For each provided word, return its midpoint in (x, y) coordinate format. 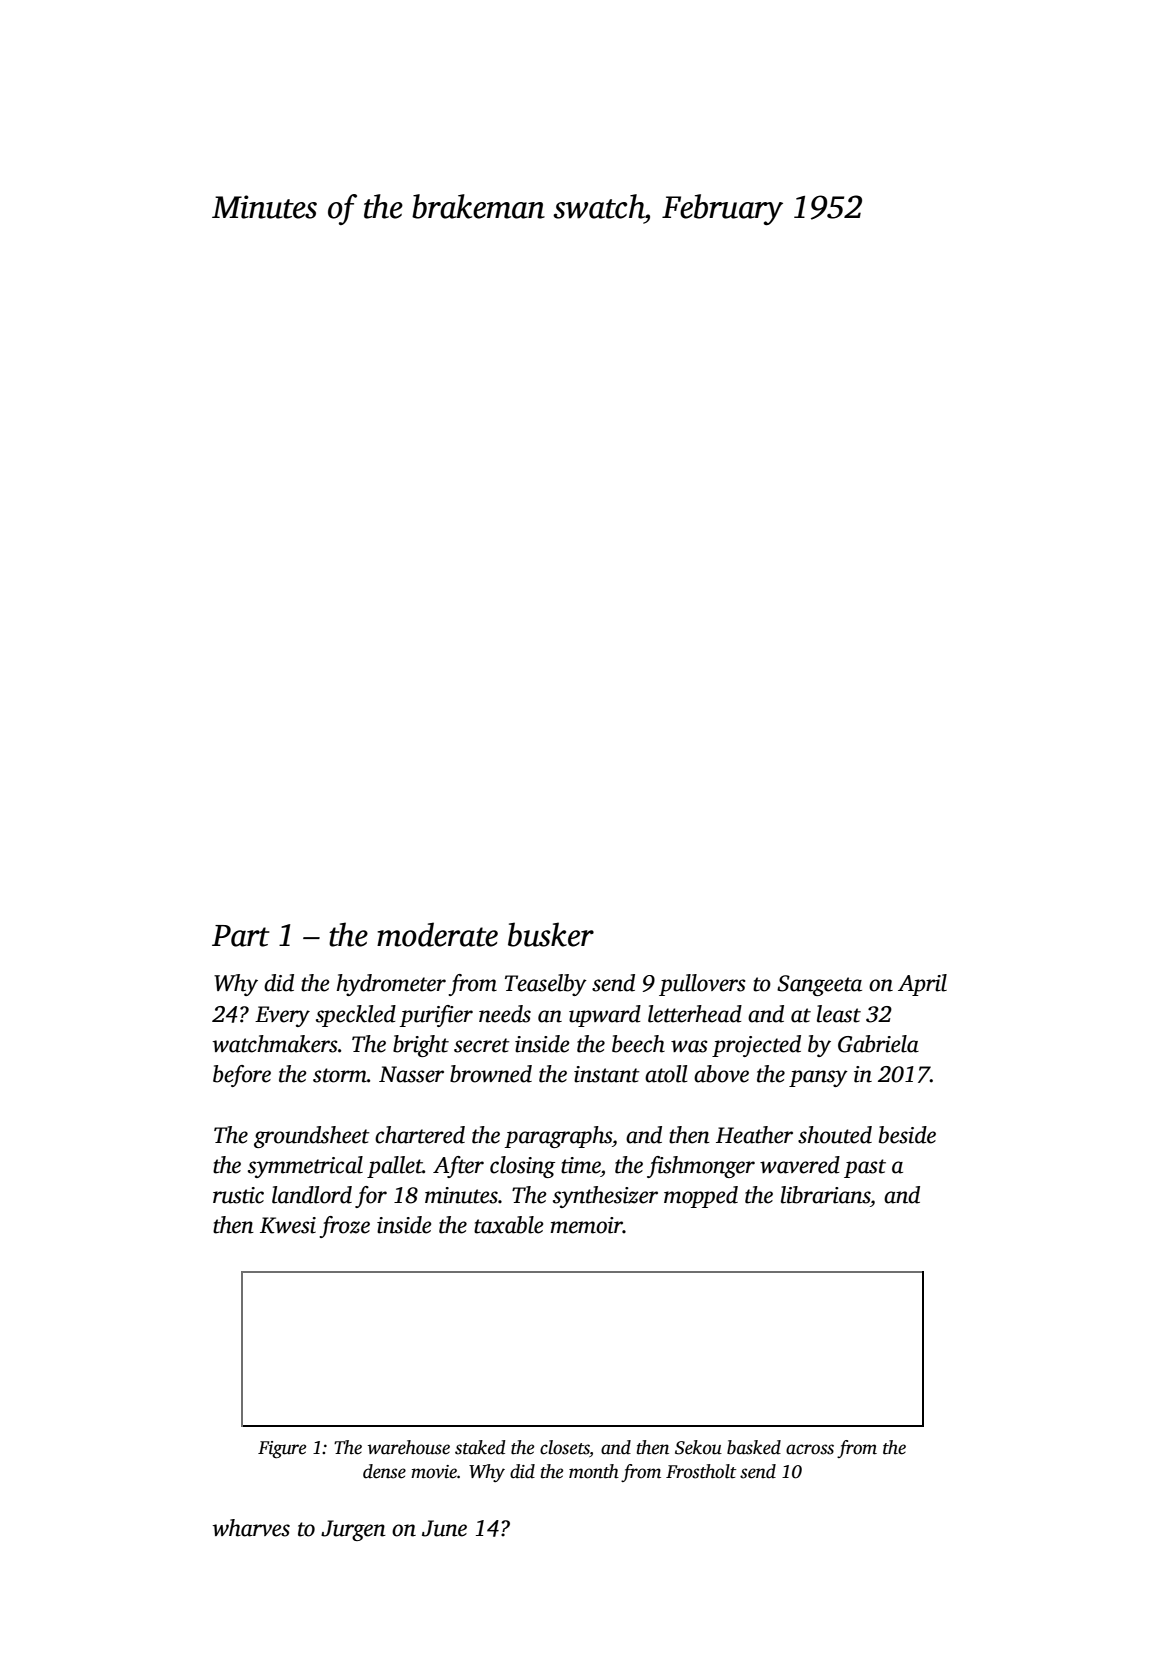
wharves (251, 1528)
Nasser (411, 1074)
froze (344, 1227)
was (689, 1046)
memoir (586, 1225)
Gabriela (878, 1044)
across (810, 1449)
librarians (825, 1195)
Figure (282, 1449)
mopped (701, 1197)
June (444, 1528)
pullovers (702, 985)
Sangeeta (819, 985)
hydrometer (391, 985)
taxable (508, 1225)
